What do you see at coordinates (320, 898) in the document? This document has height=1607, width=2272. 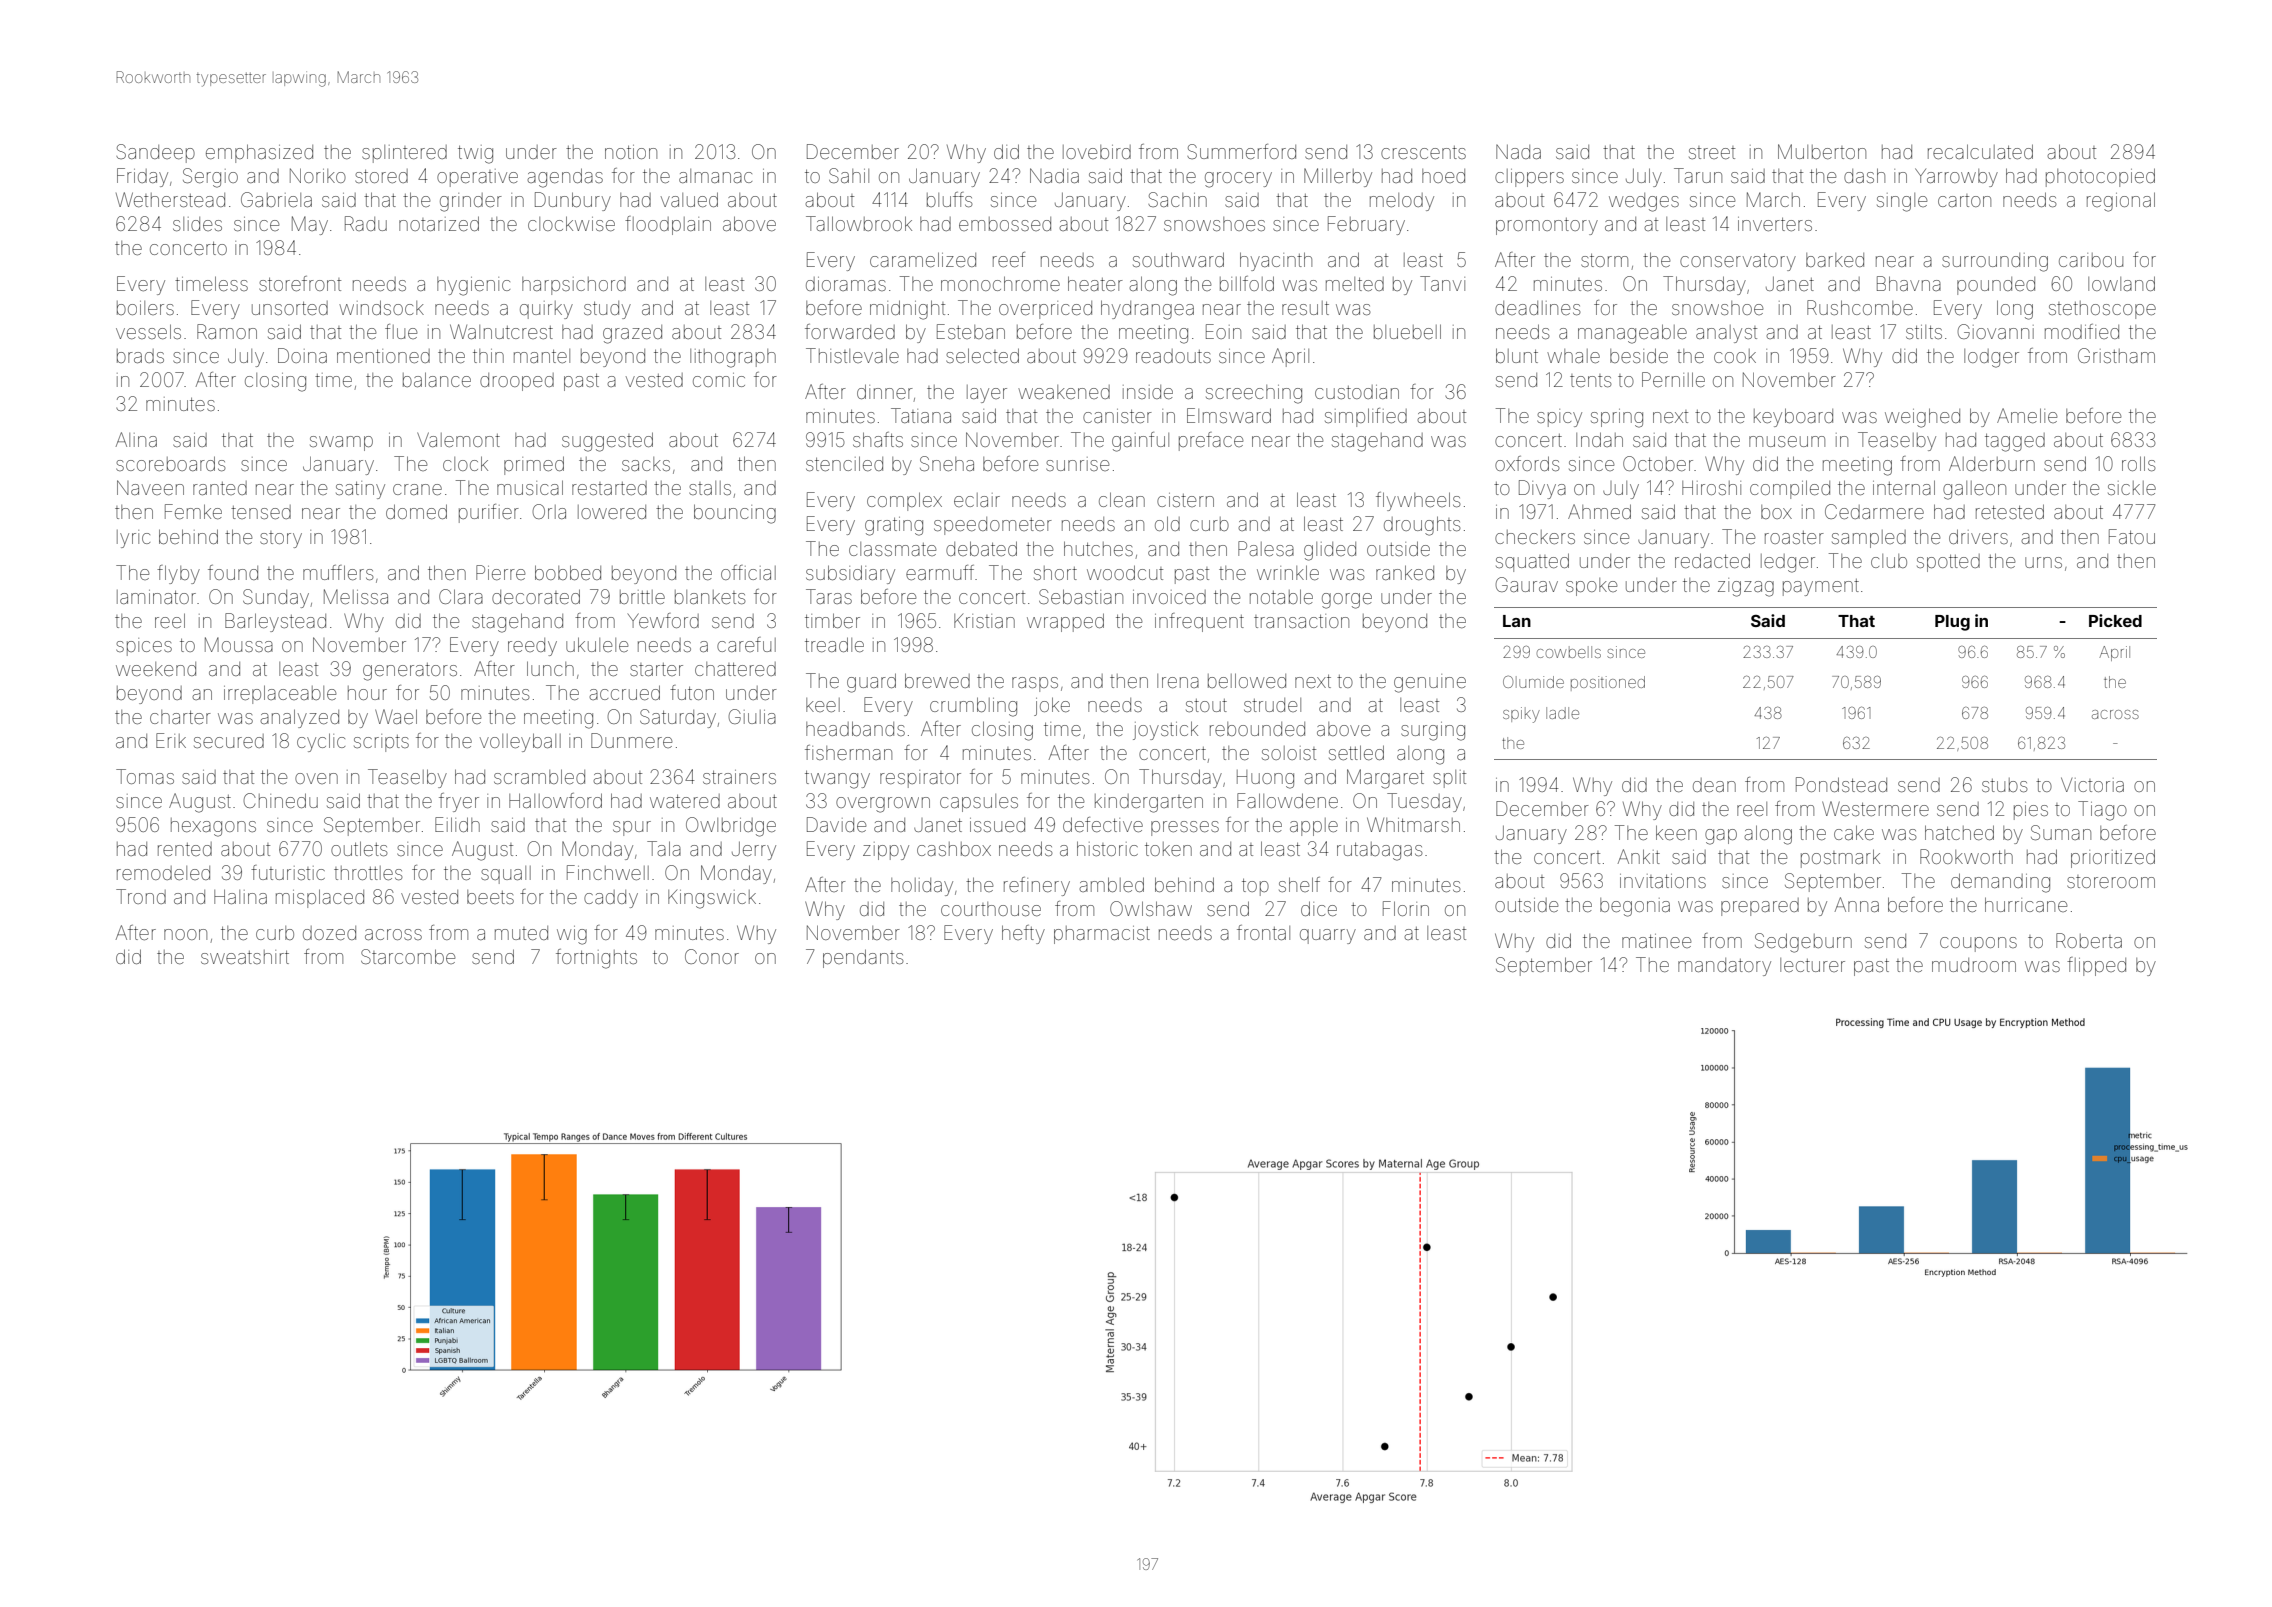 I see `misplaced` at bounding box center [320, 898].
